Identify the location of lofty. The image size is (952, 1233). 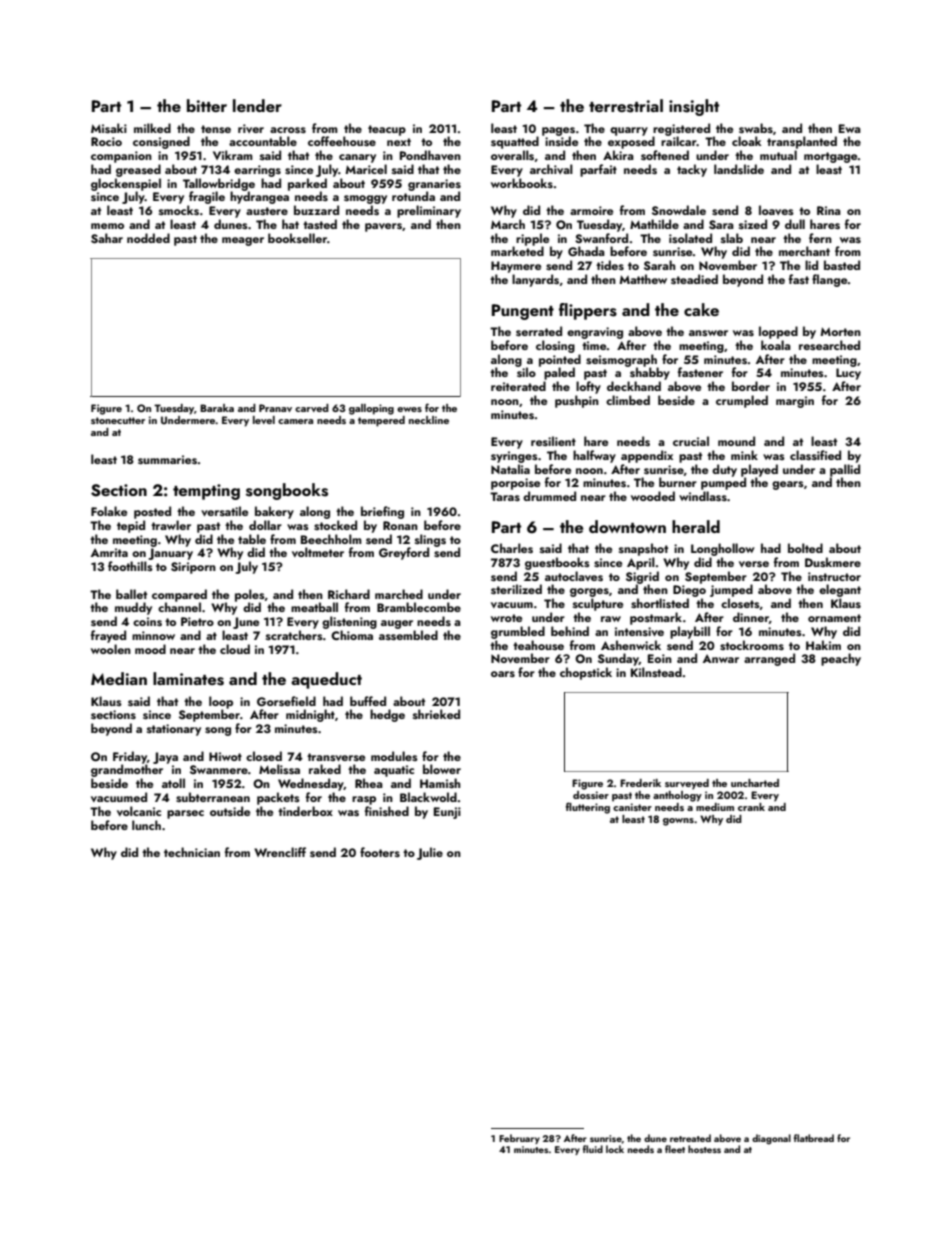
(588, 387).
